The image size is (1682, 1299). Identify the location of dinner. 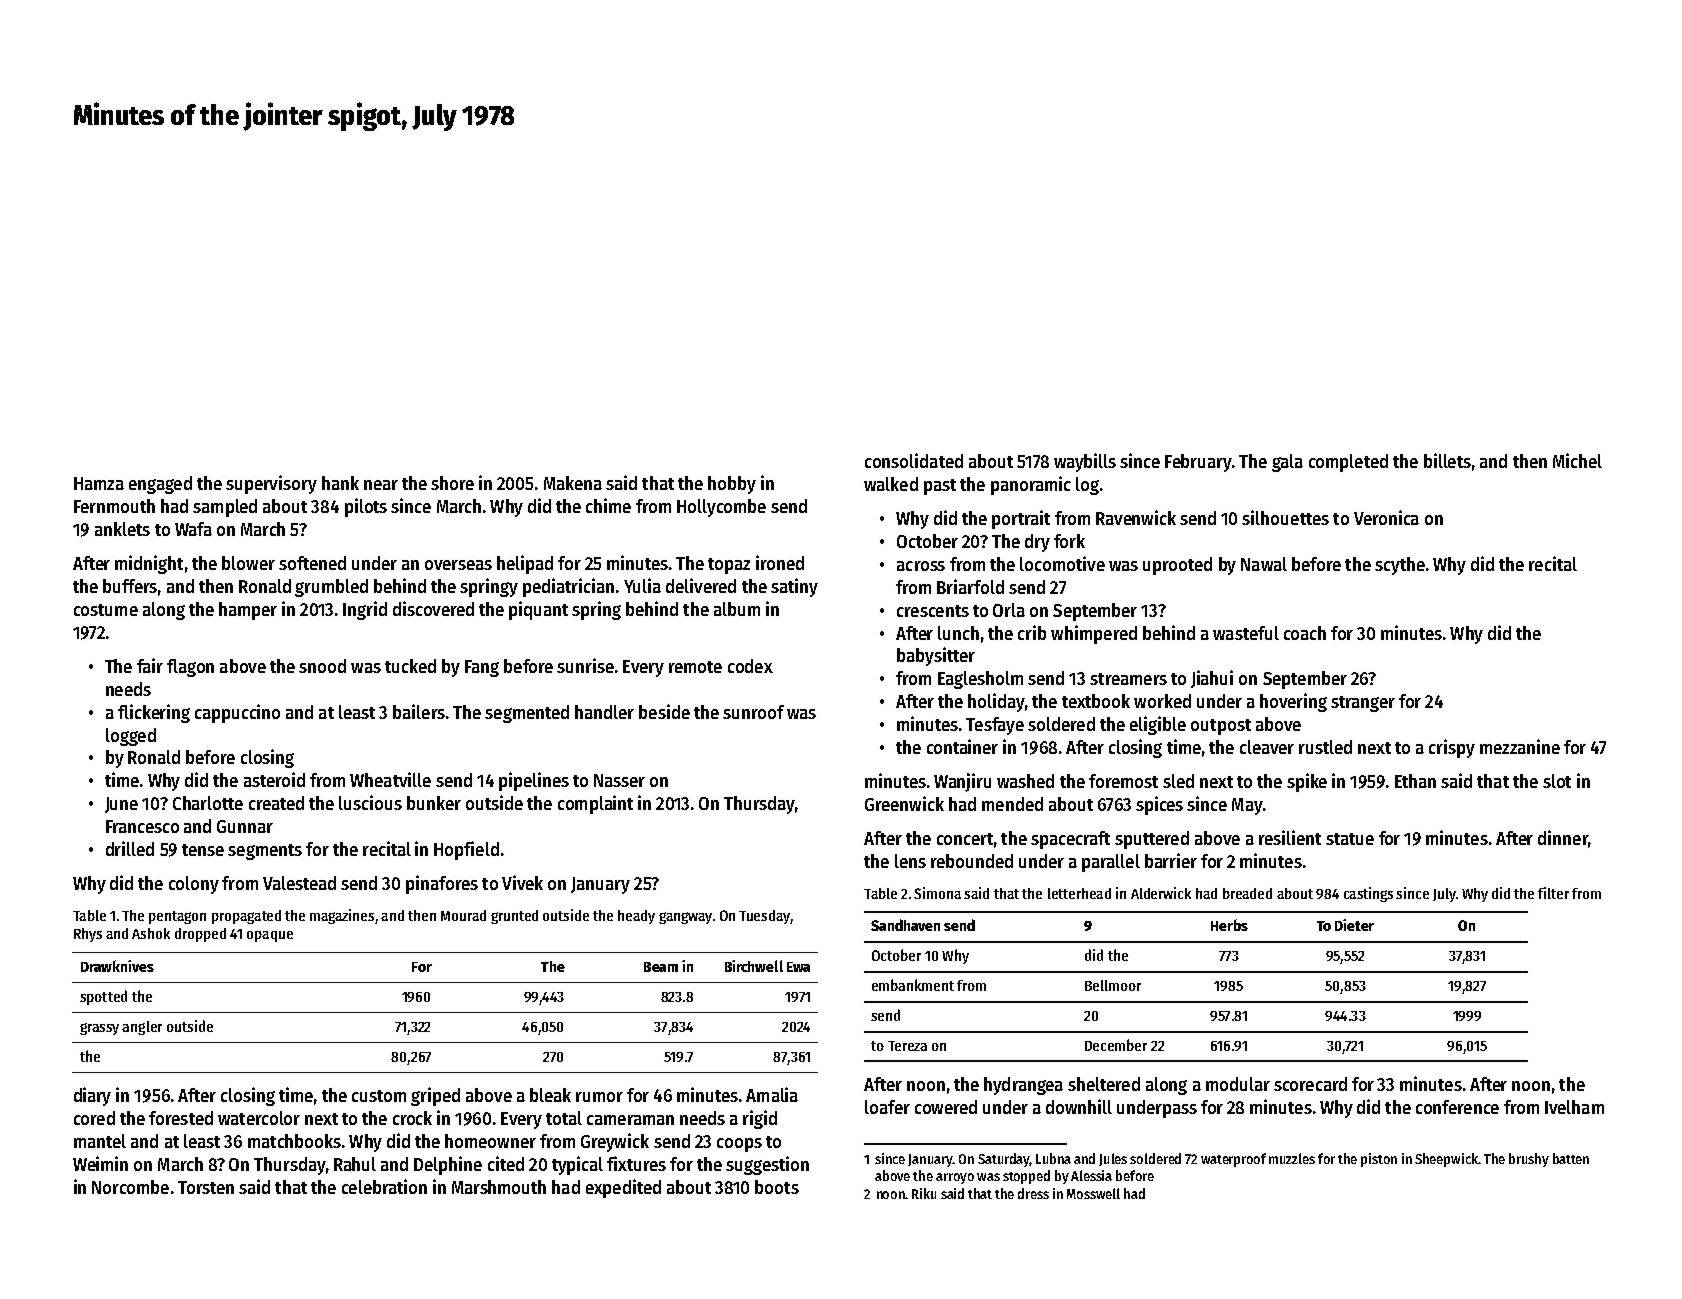
(1563, 837).
